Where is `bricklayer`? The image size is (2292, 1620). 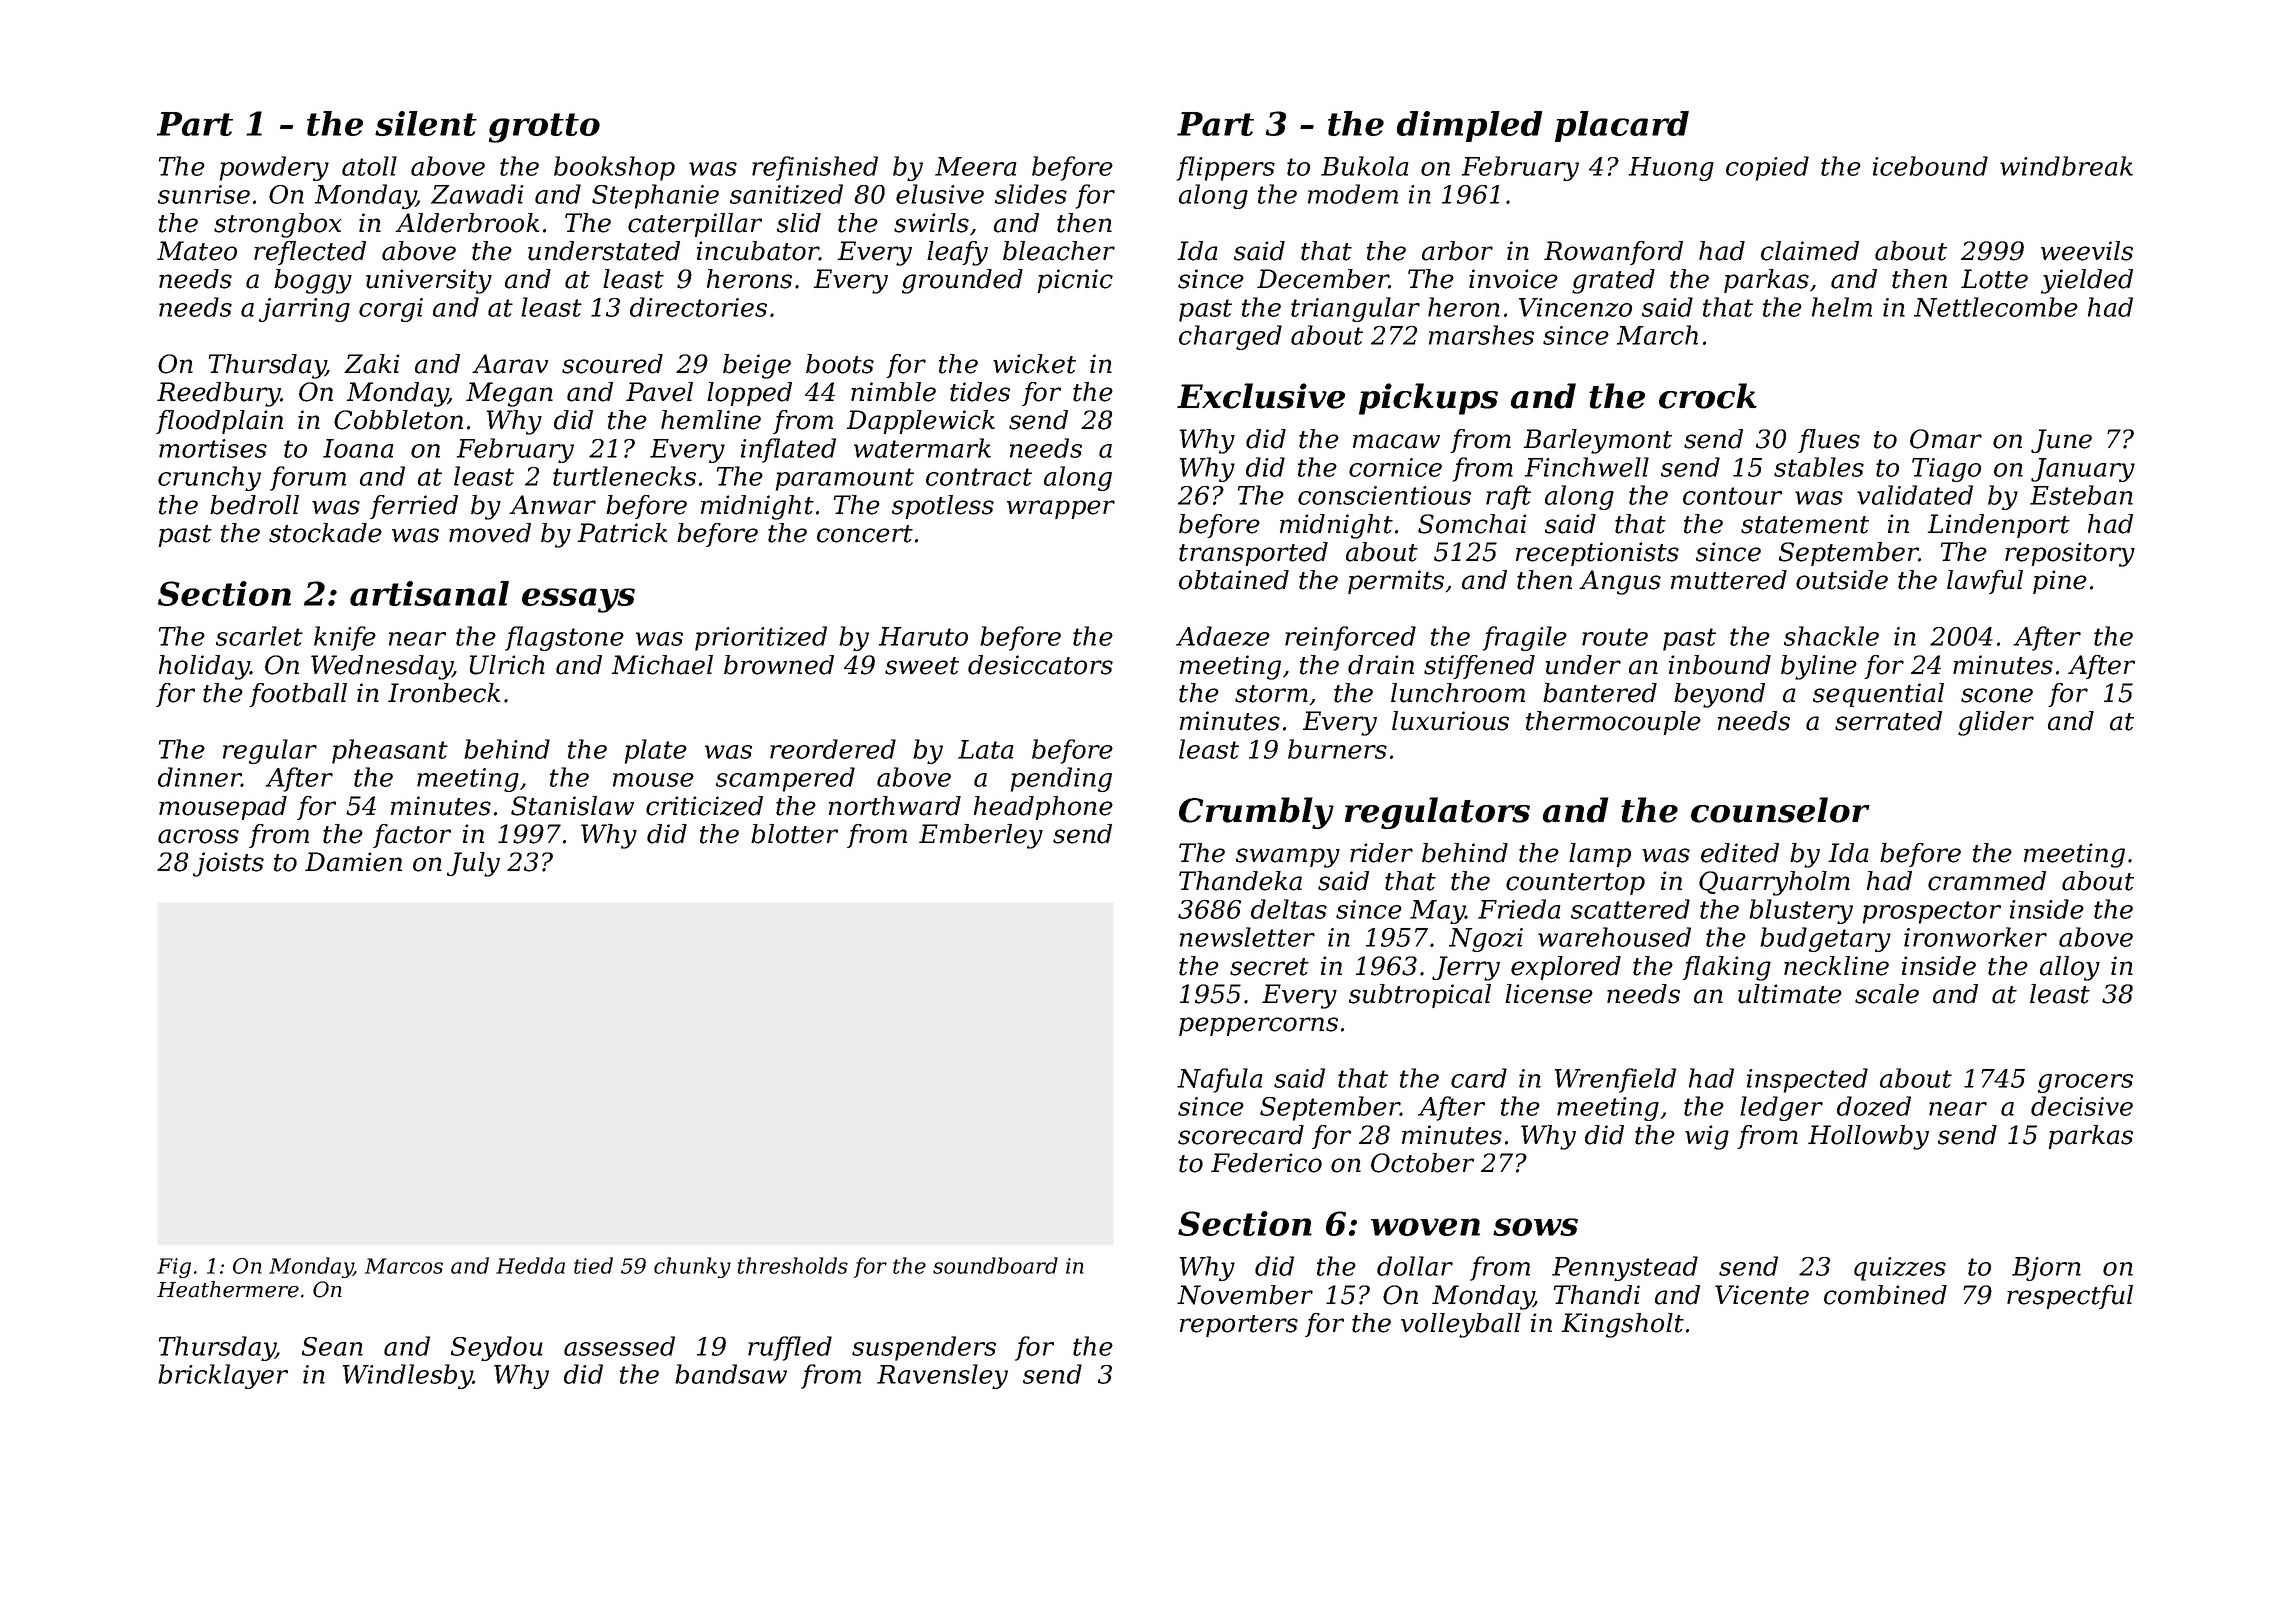
bricklayer is located at coordinates (223, 1376).
